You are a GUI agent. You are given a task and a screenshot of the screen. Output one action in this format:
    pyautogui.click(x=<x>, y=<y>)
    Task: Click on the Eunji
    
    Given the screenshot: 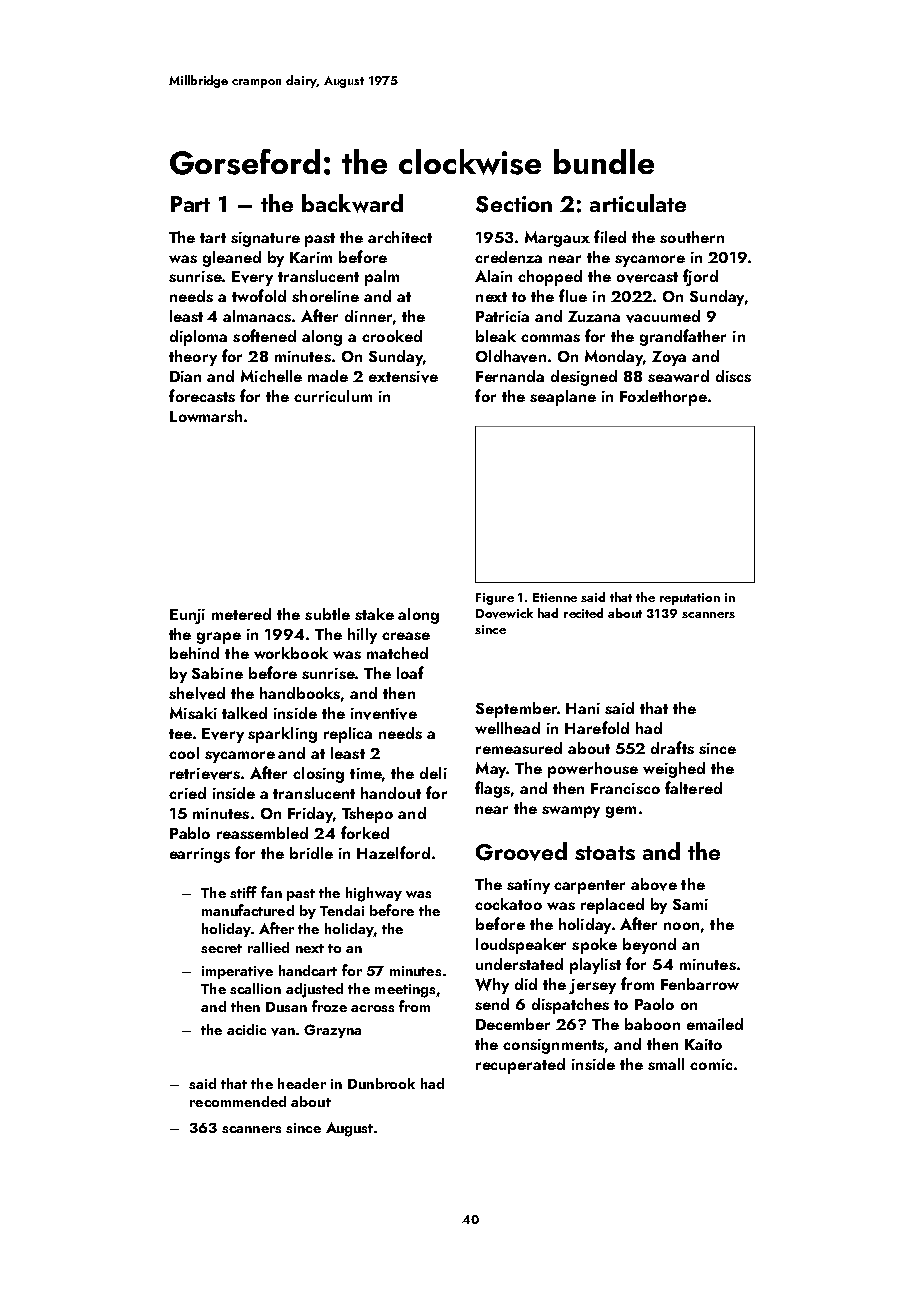 What is the action you would take?
    pyautogui.click(x=187, y=616)
